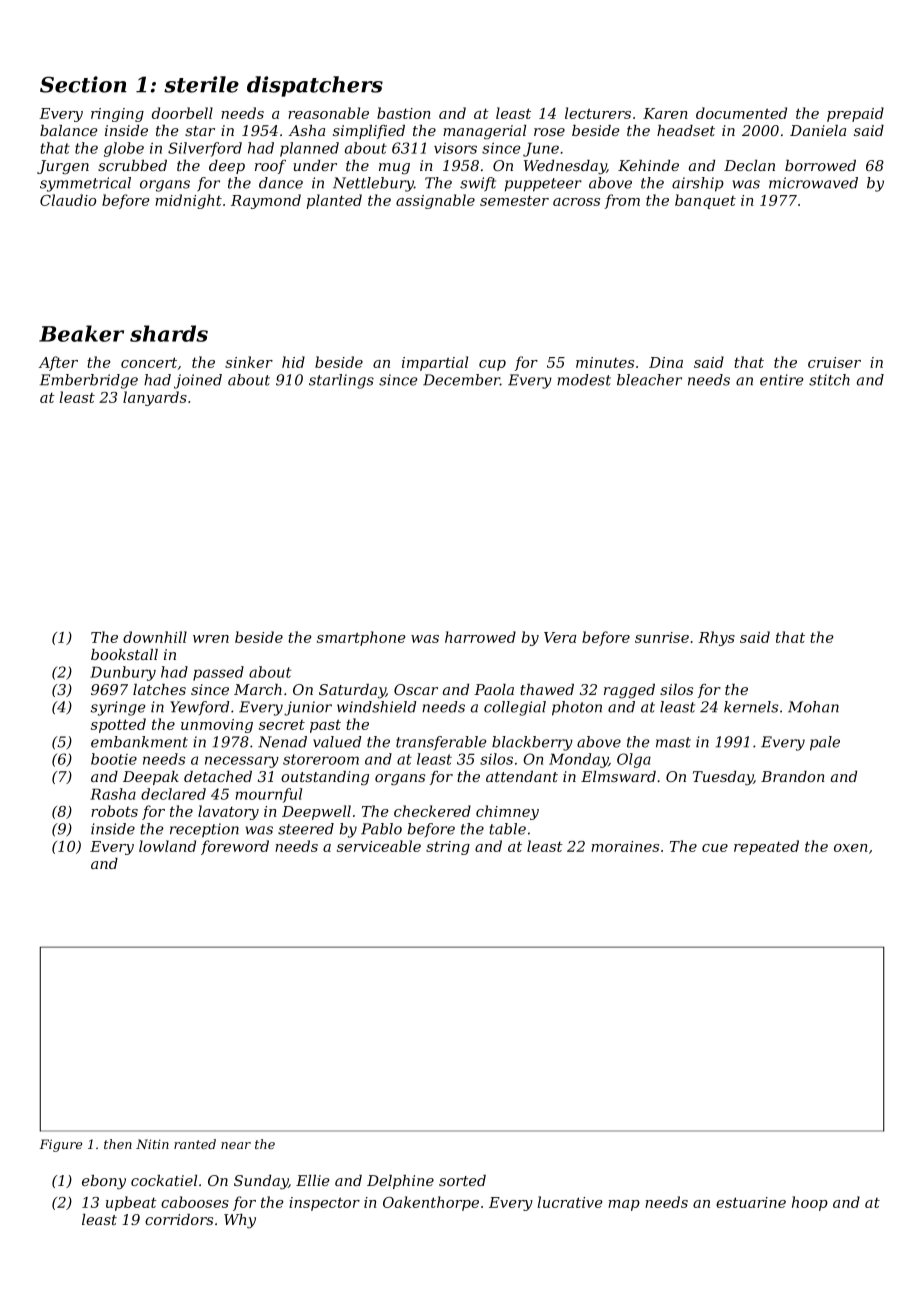  I want to click on stitch, so click(829, 380).
